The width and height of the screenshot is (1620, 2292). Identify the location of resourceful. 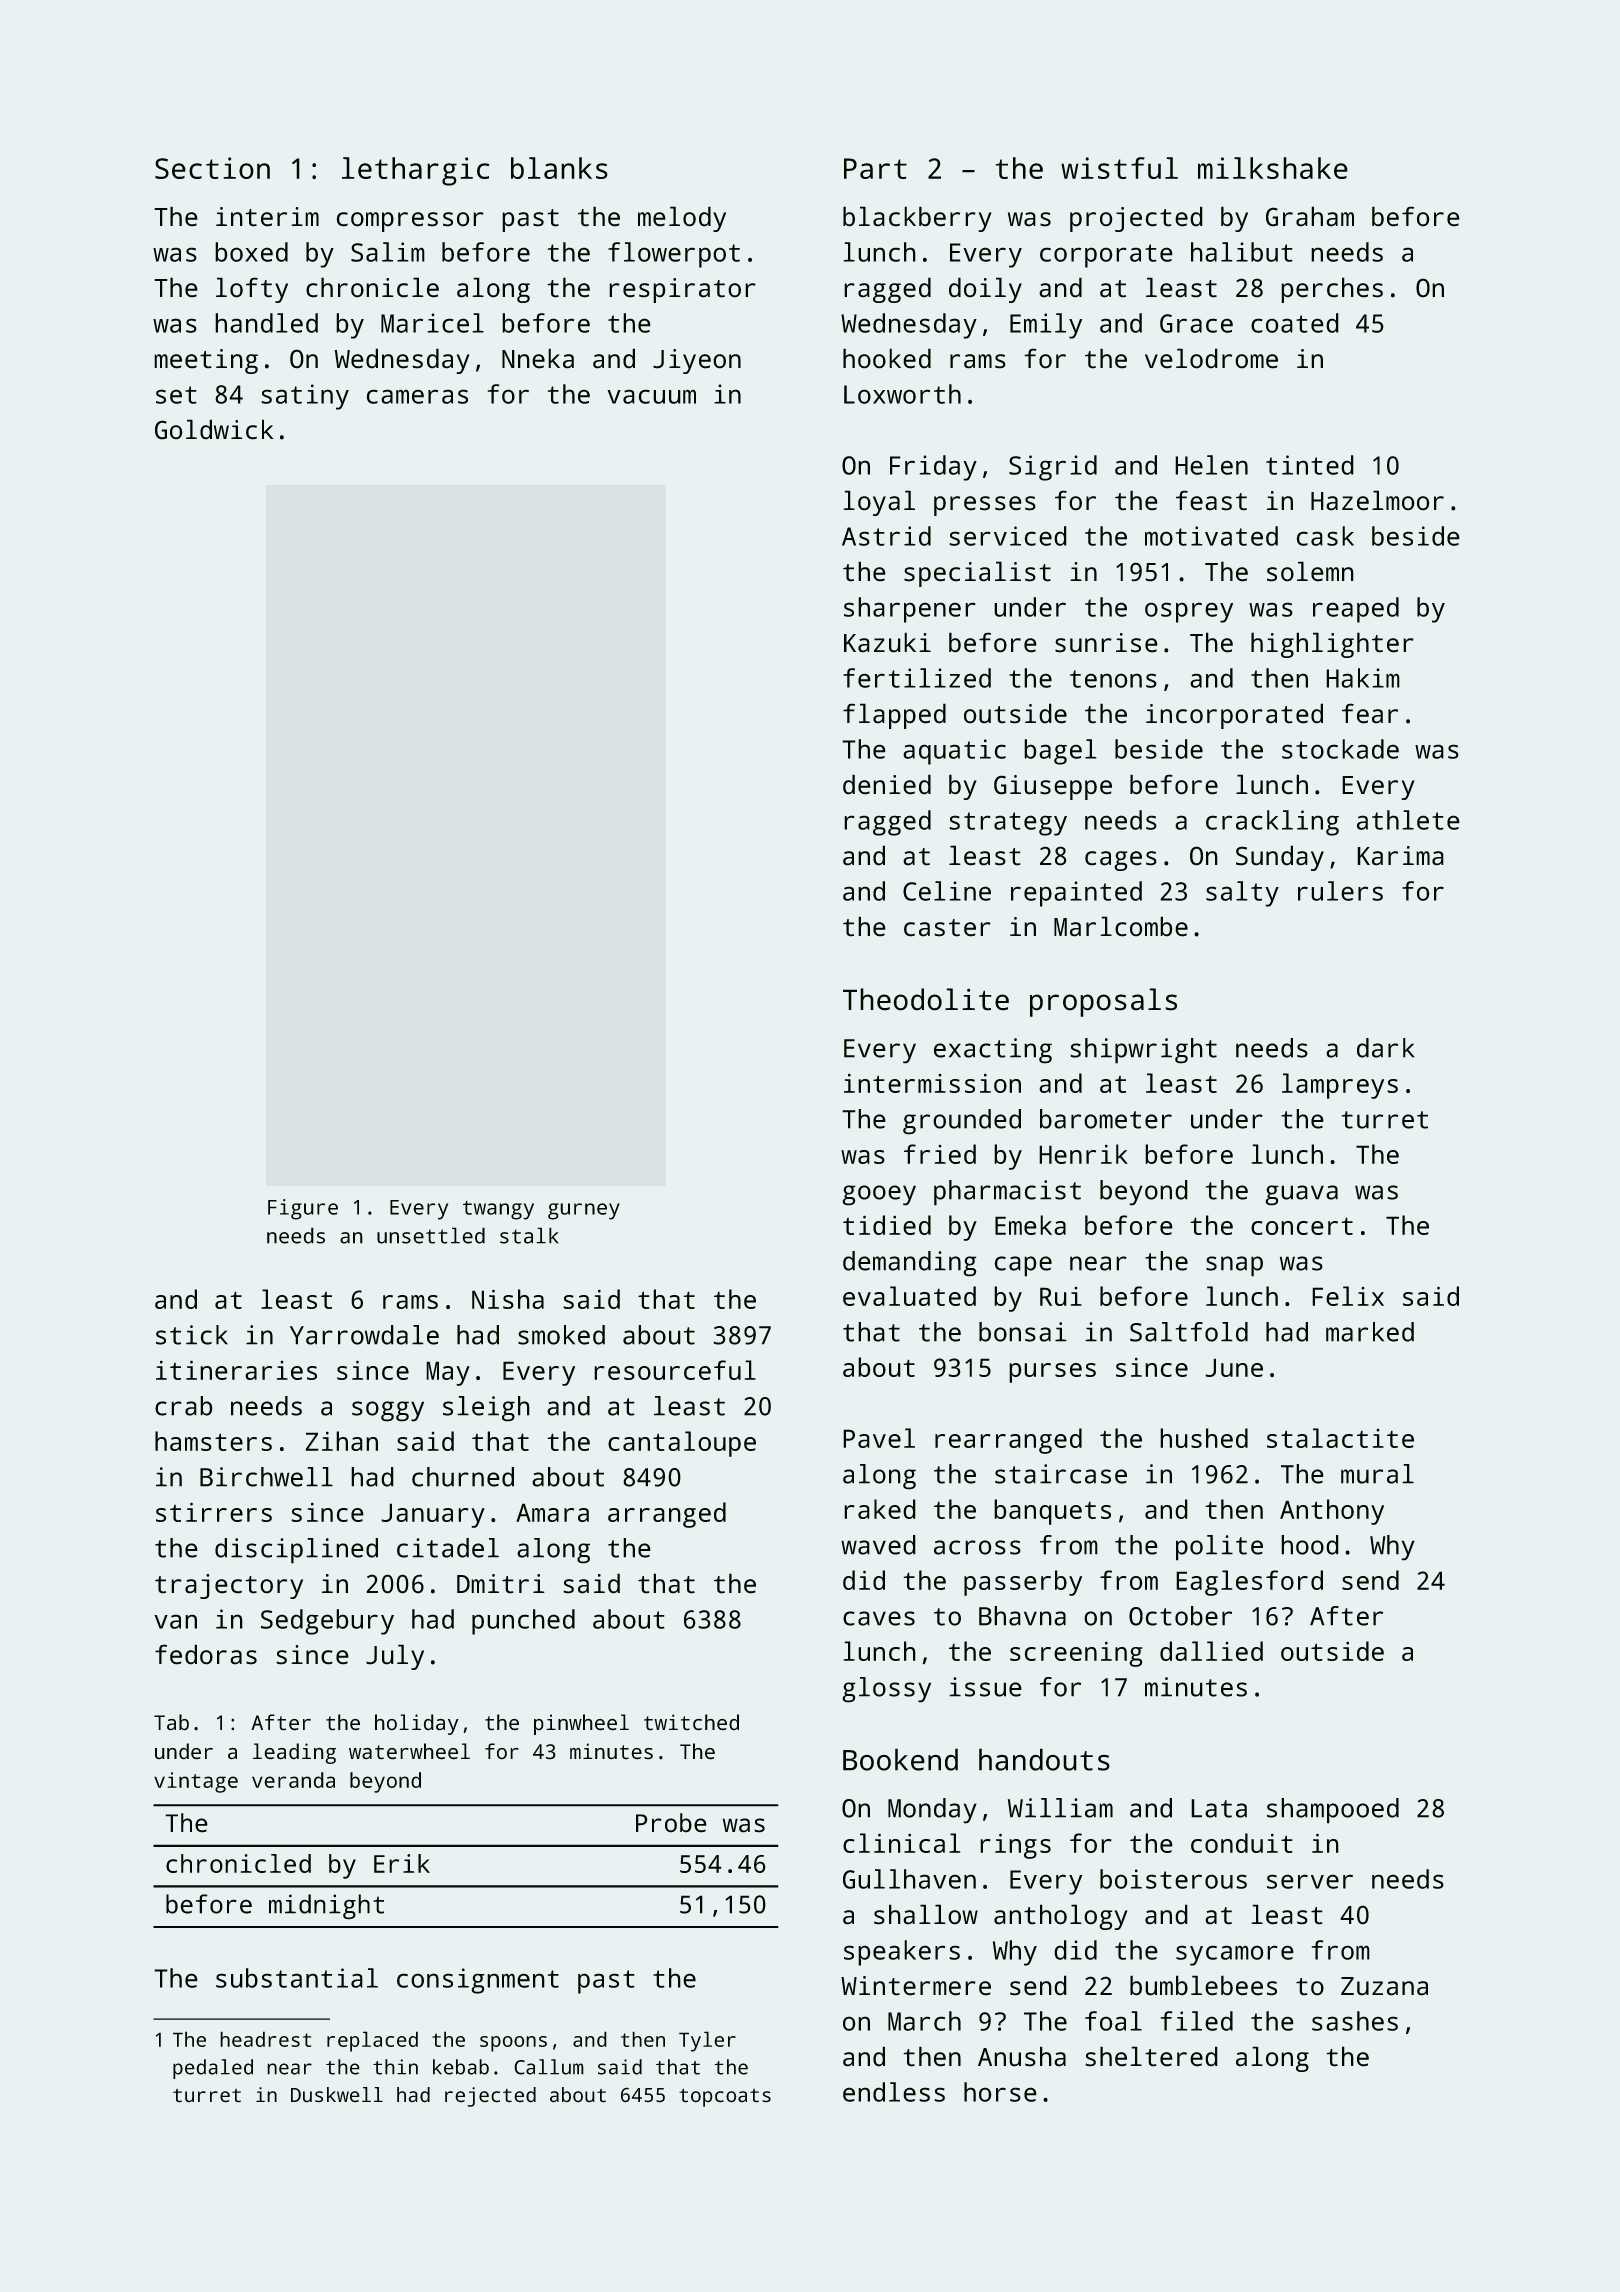
(675, 1370).
